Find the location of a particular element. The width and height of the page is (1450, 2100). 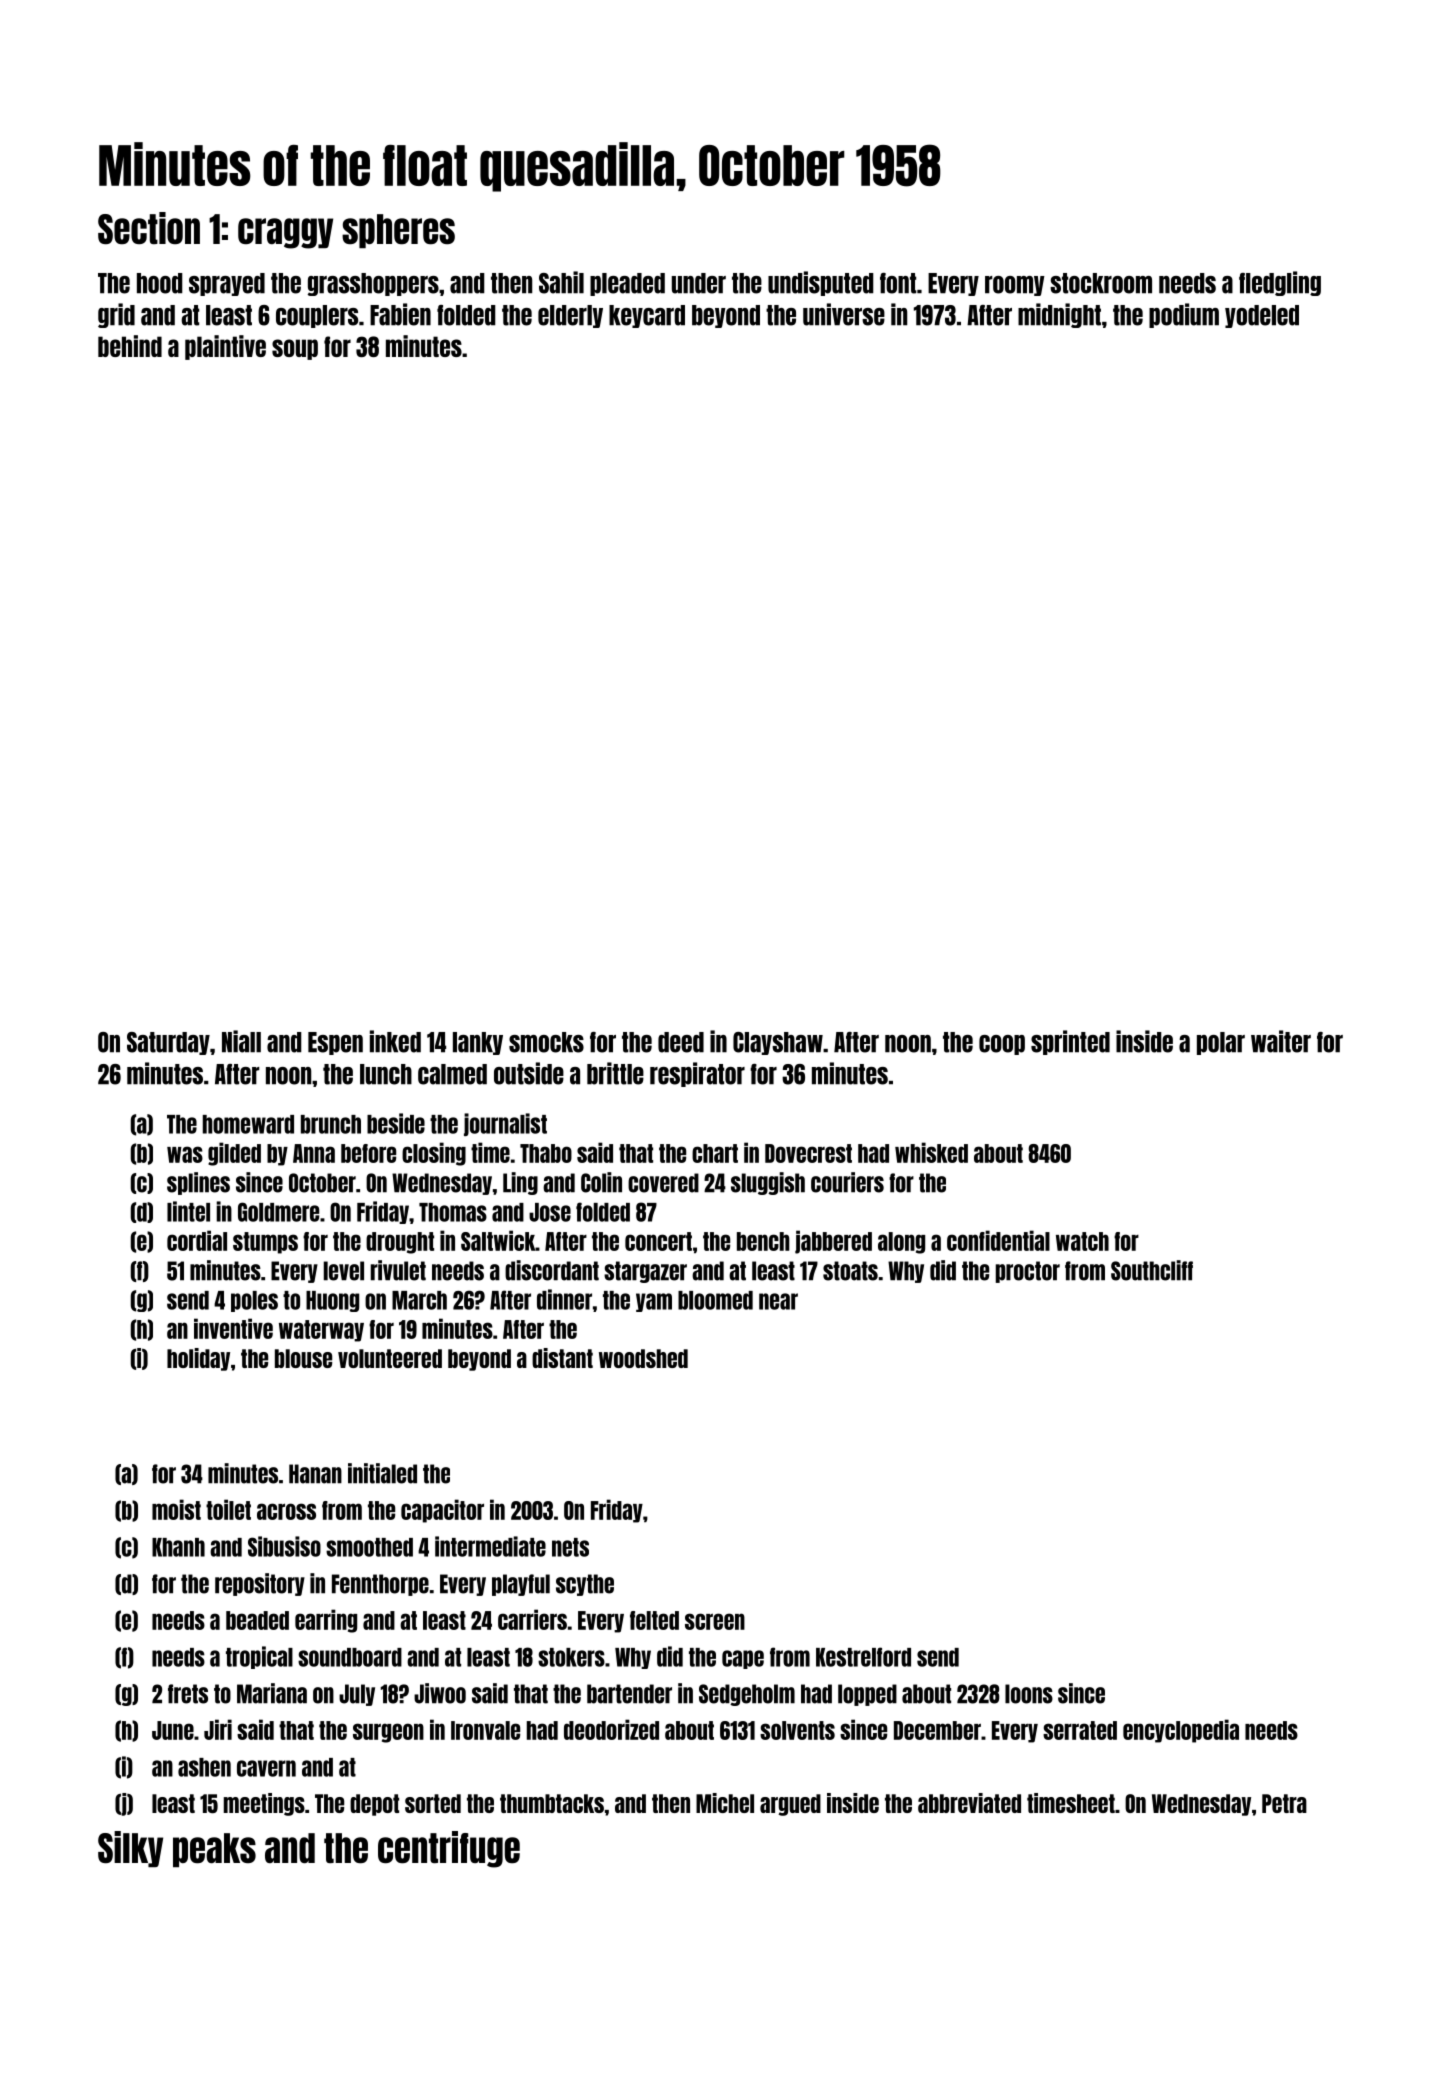

behind is located at coordinates (130, 346).
